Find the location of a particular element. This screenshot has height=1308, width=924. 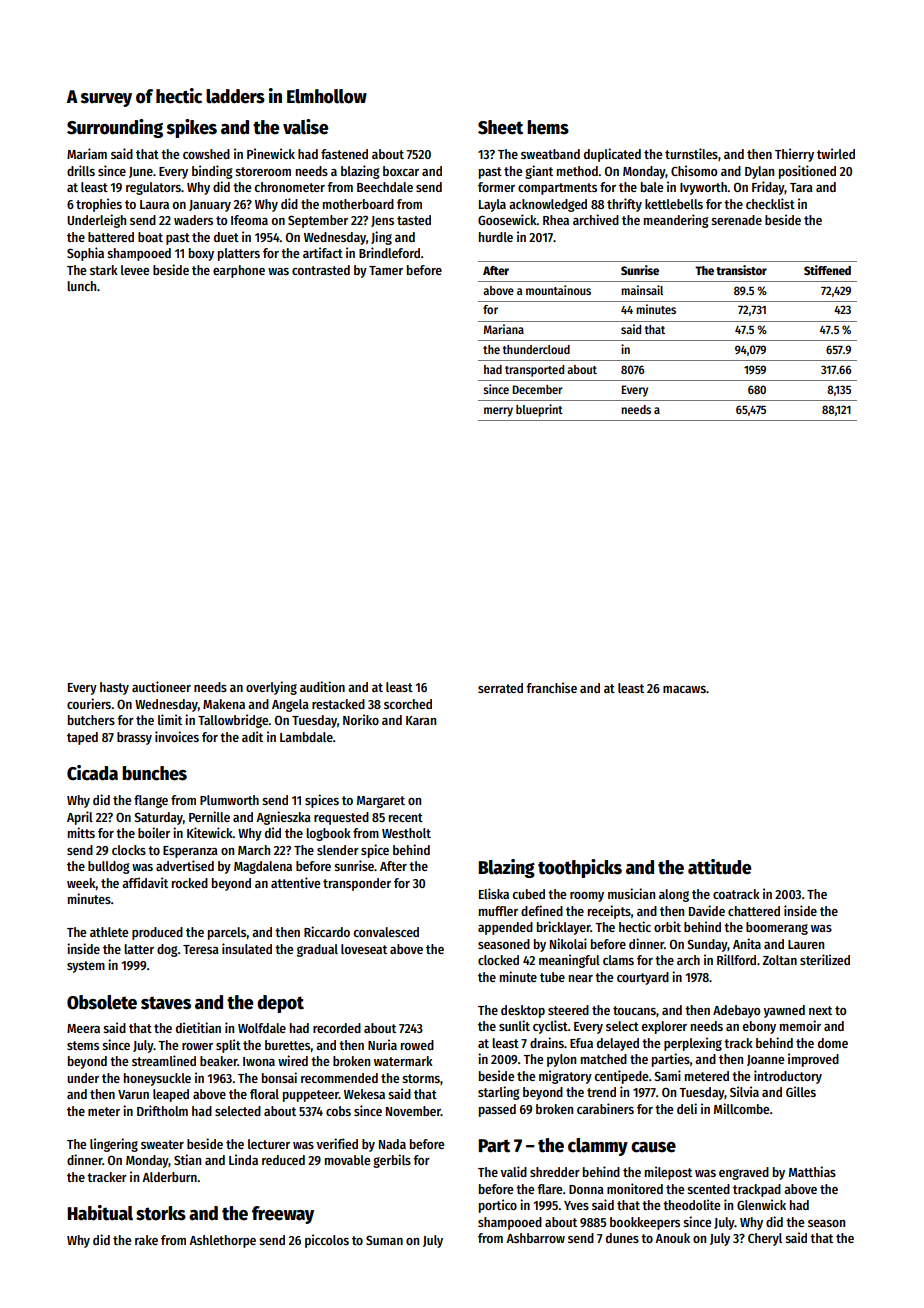

beaker is located at coordinates (218, 1061).
